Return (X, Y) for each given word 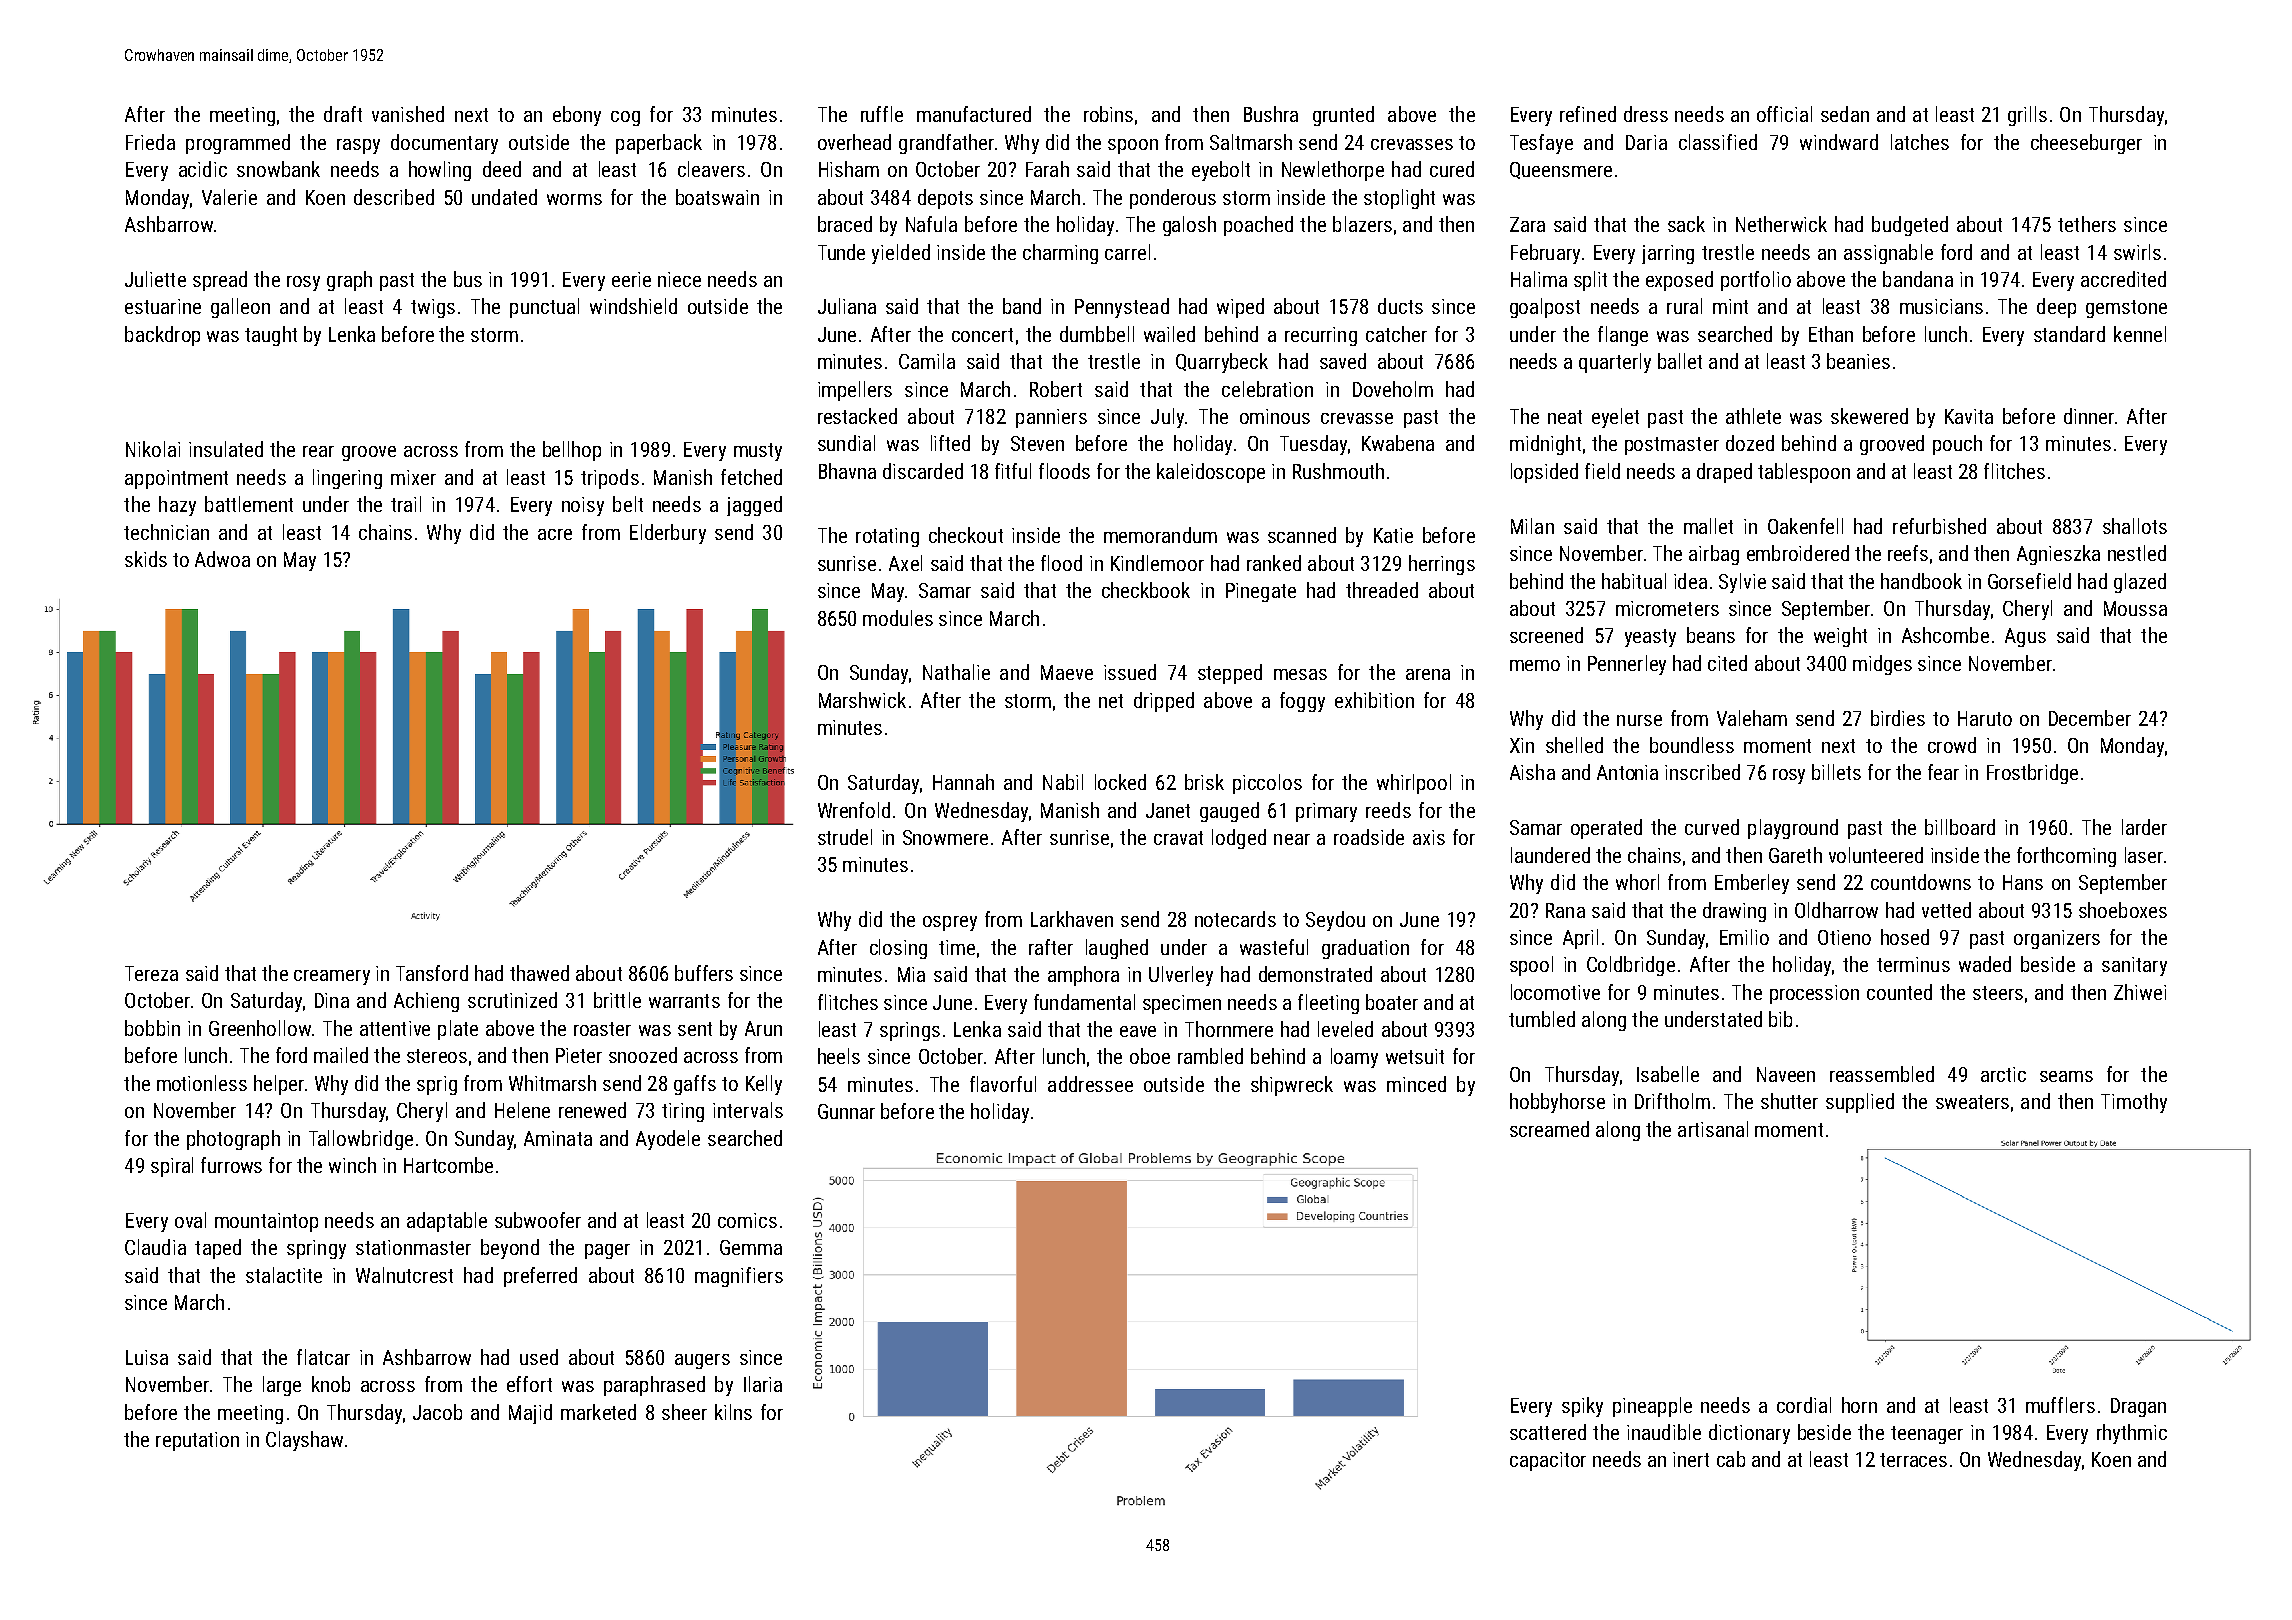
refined (1588, 114)
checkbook (1146, 590)
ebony (577, 116)
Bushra (1271, 114)
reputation (197, 1441)
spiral (172, 1167)
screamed (1549, 1129)
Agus (2025, 637)
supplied (1860, 1103)
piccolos (1267, 784)
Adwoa (222, 559)
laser (2144, 855)
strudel (845, 837)
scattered (1548, 1432)
